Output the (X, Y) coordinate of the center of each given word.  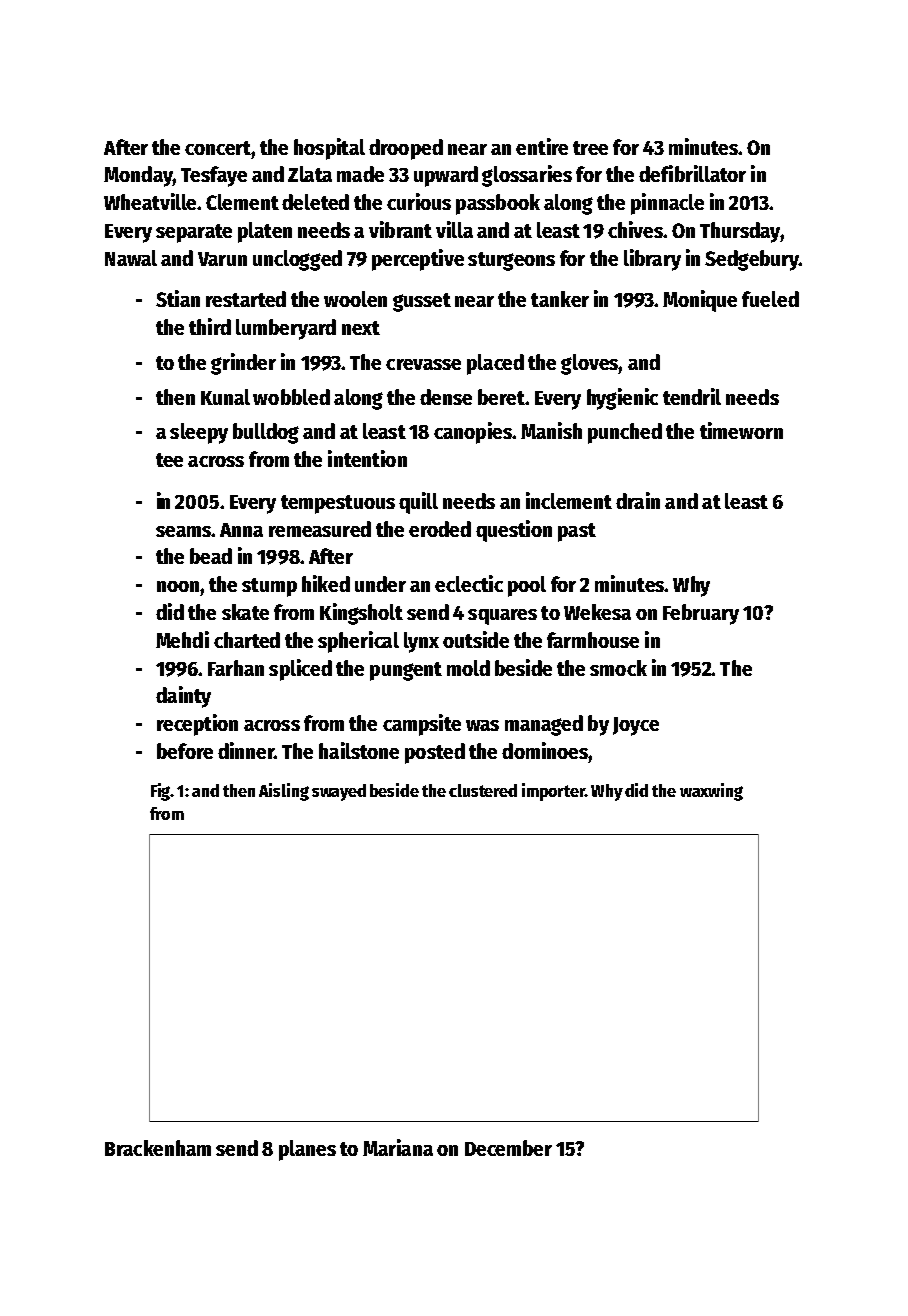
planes (307, 1150)
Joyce (636, 726)
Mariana (398, 1147)
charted (247, 640)
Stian (178, 298)
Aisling (284, 792)
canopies (473, 433)
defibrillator (692, 173)
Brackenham (158, 1148)
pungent (406, 671)
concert (218, 148)
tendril (692, 396)
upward (446, 176)
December (508, 1148)
